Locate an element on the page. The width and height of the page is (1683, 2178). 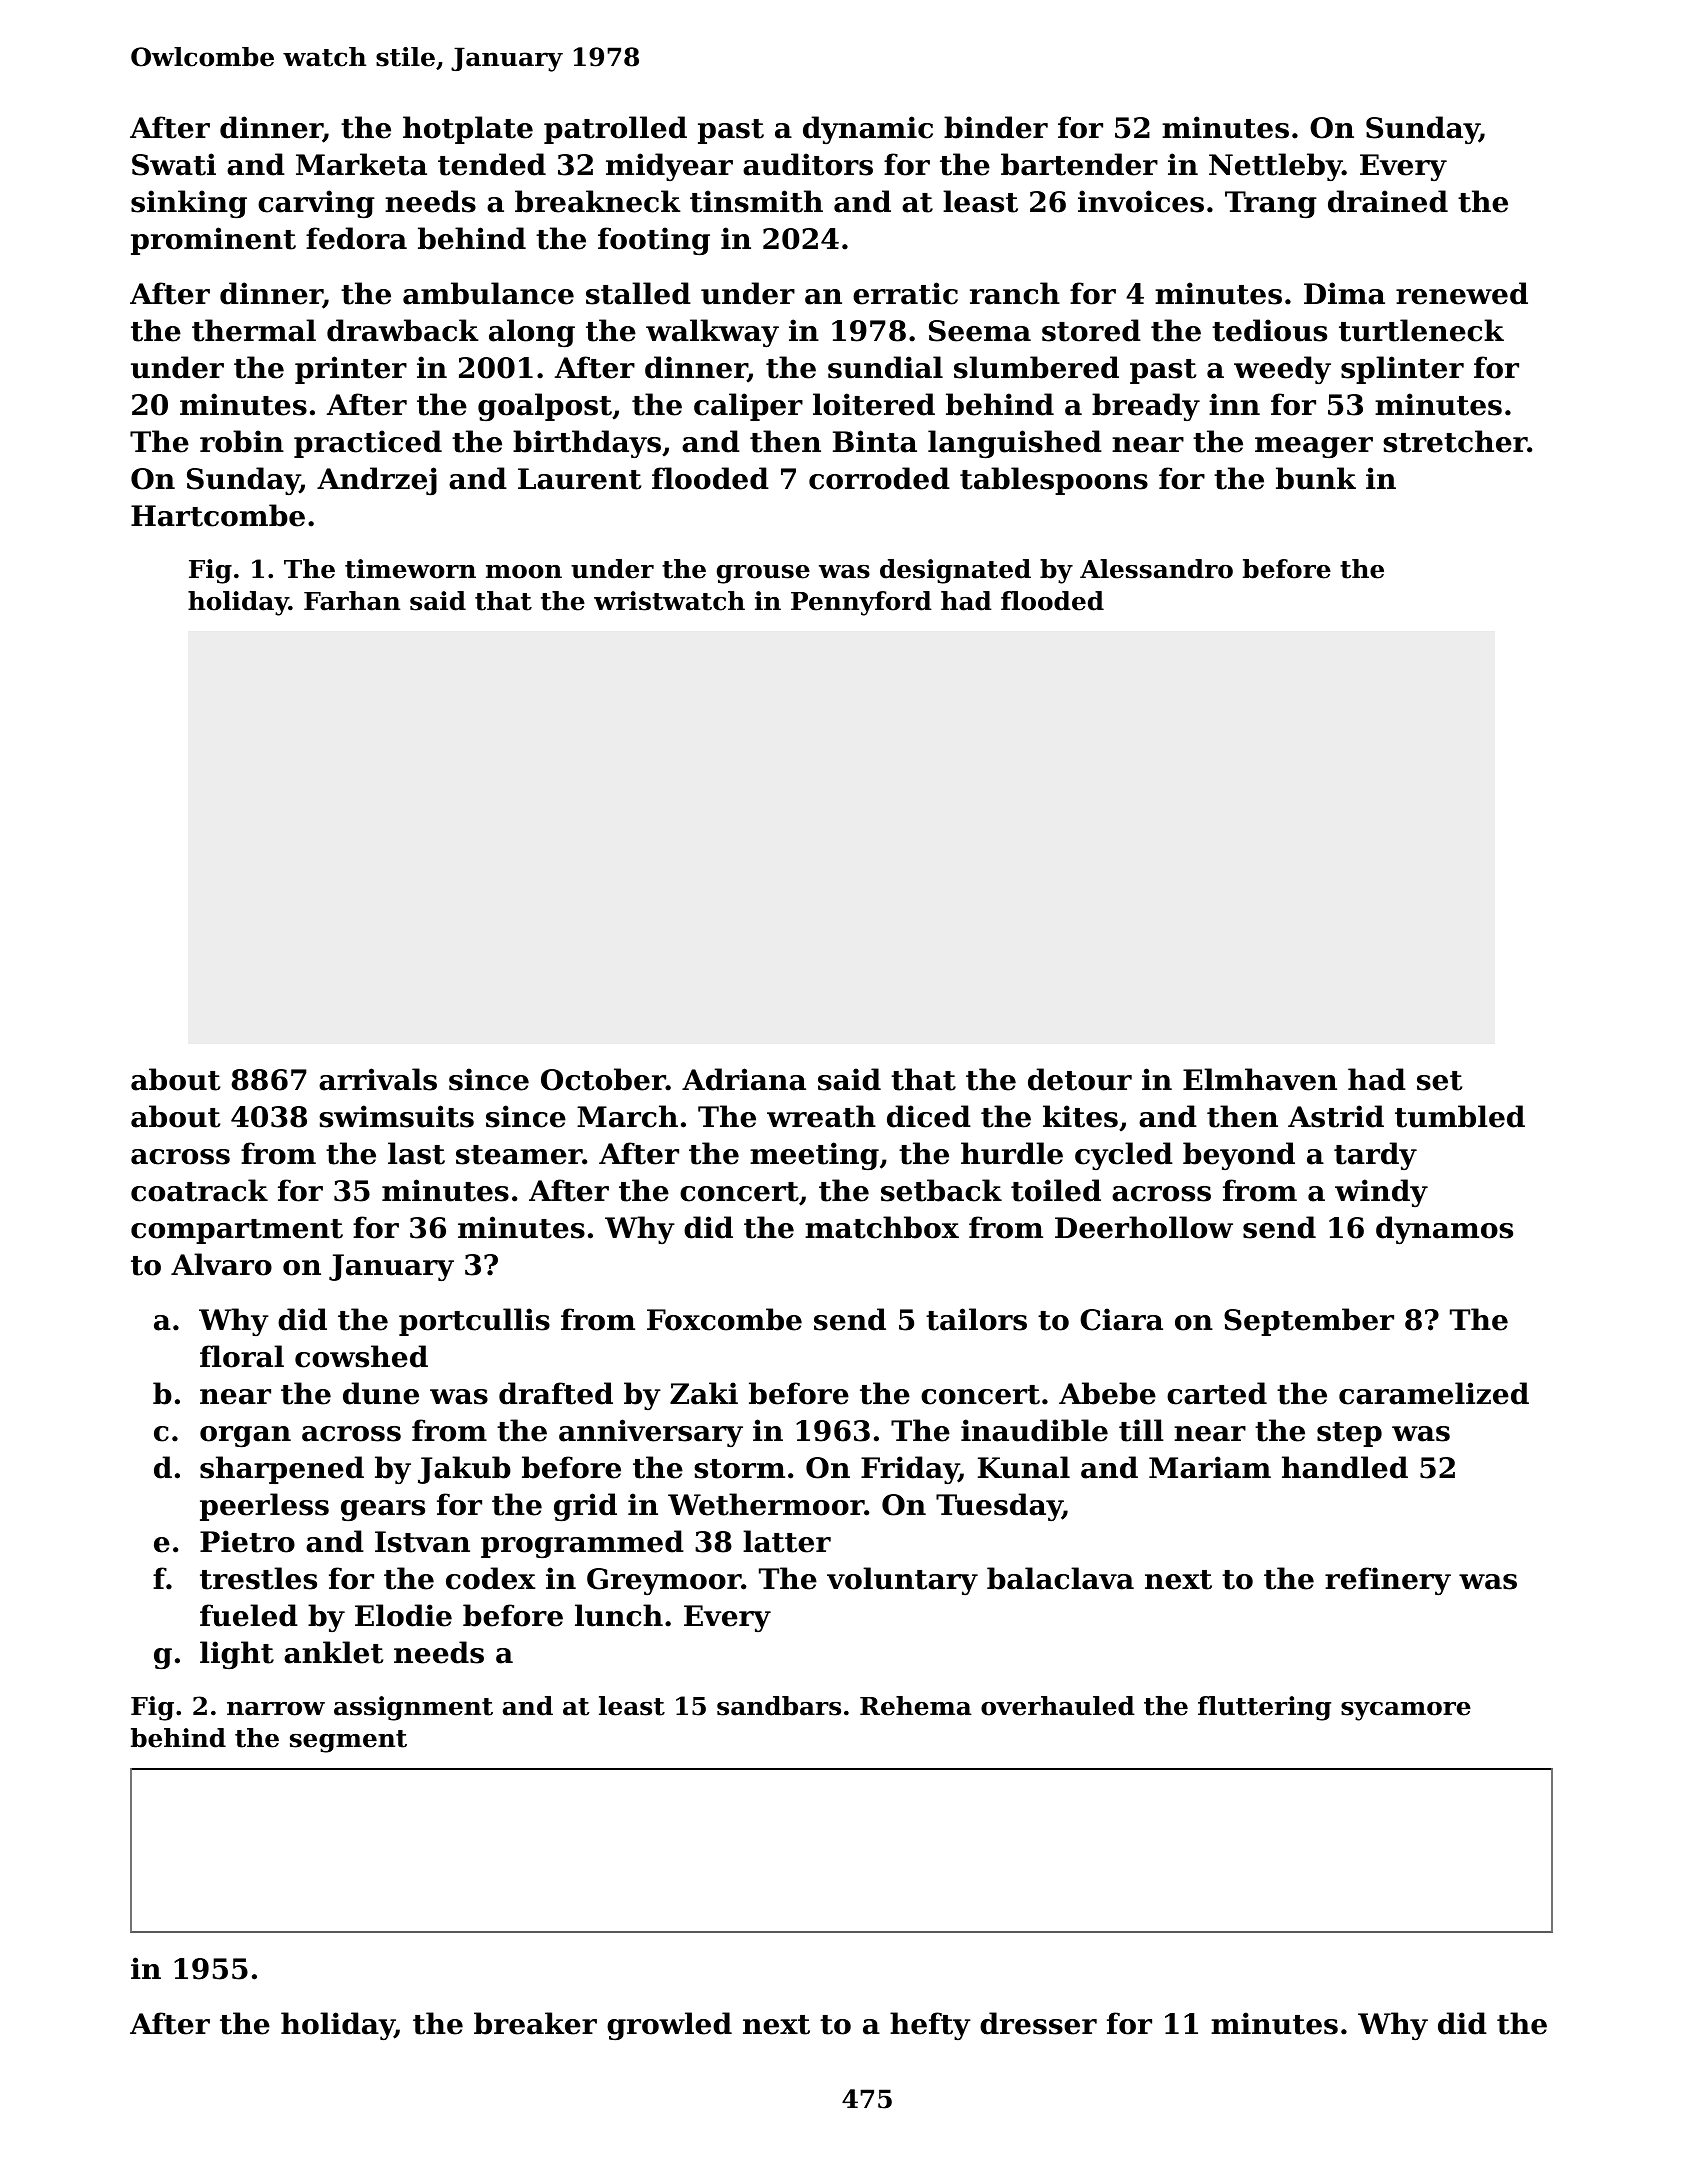
meeting is located at coordinates (814, 1156).
